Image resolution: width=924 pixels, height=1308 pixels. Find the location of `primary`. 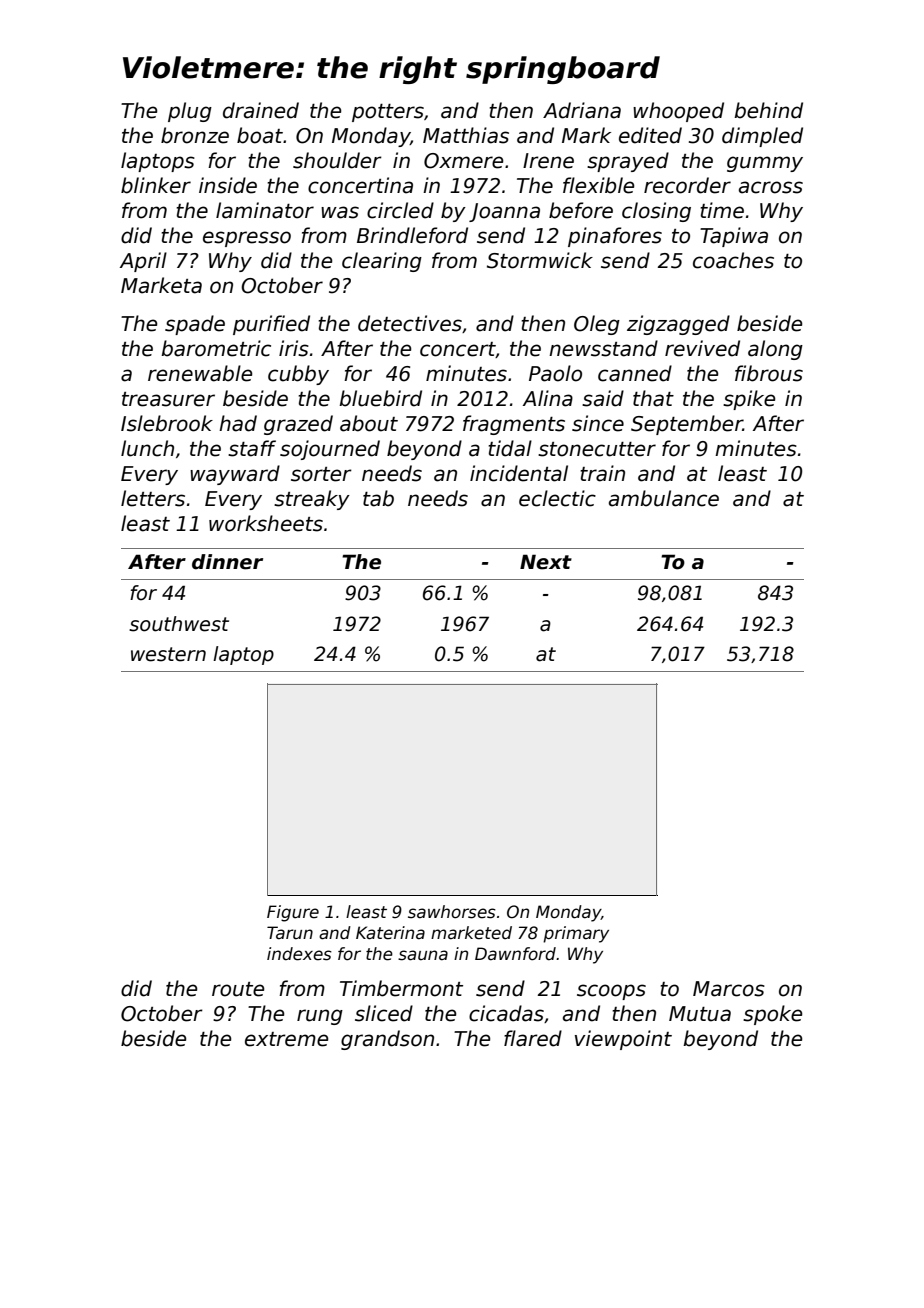

primary is located at coordinates (576, 934).
